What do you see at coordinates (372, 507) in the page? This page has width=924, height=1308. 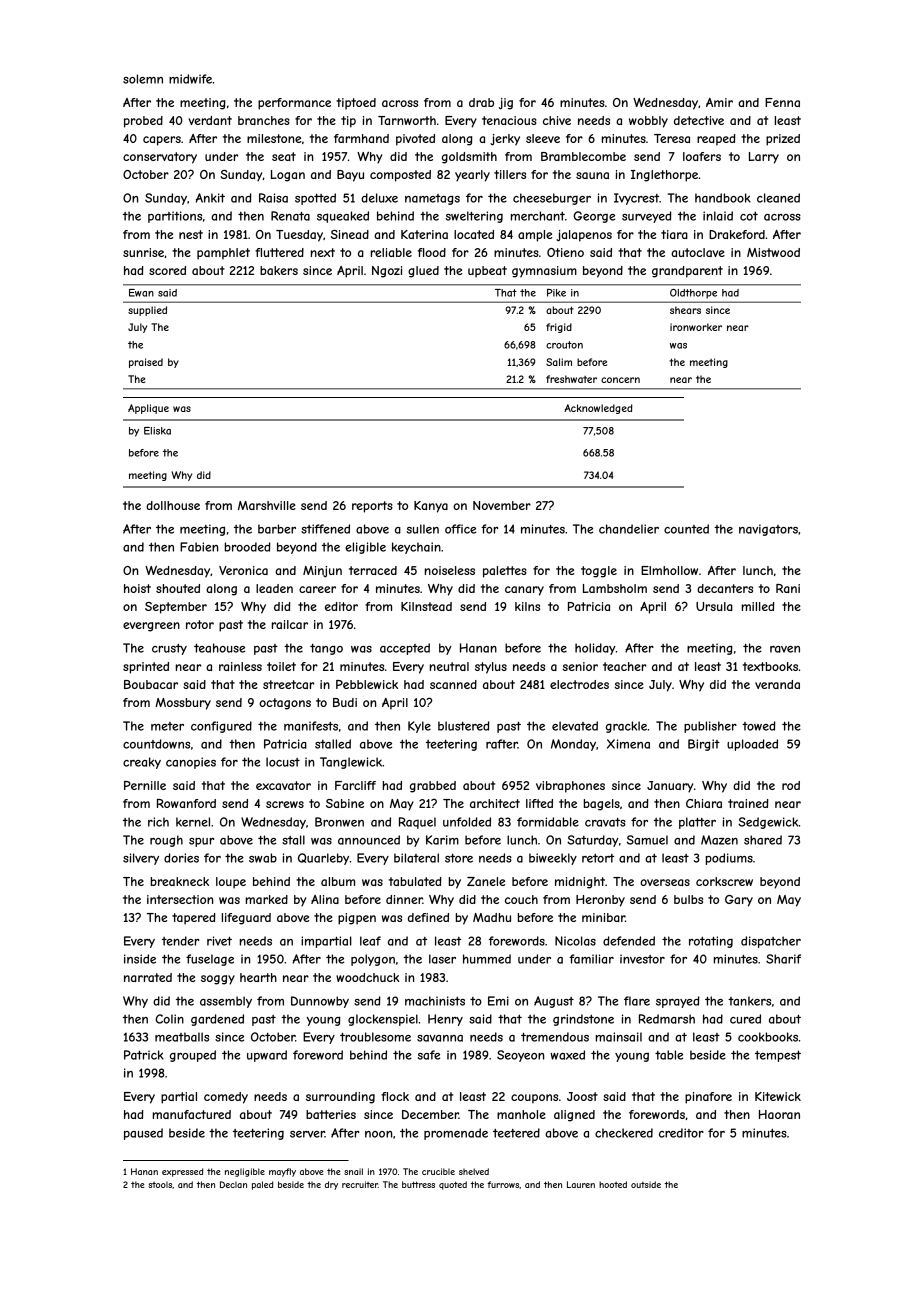 I see `reports` at bounding box center [372, 507].
